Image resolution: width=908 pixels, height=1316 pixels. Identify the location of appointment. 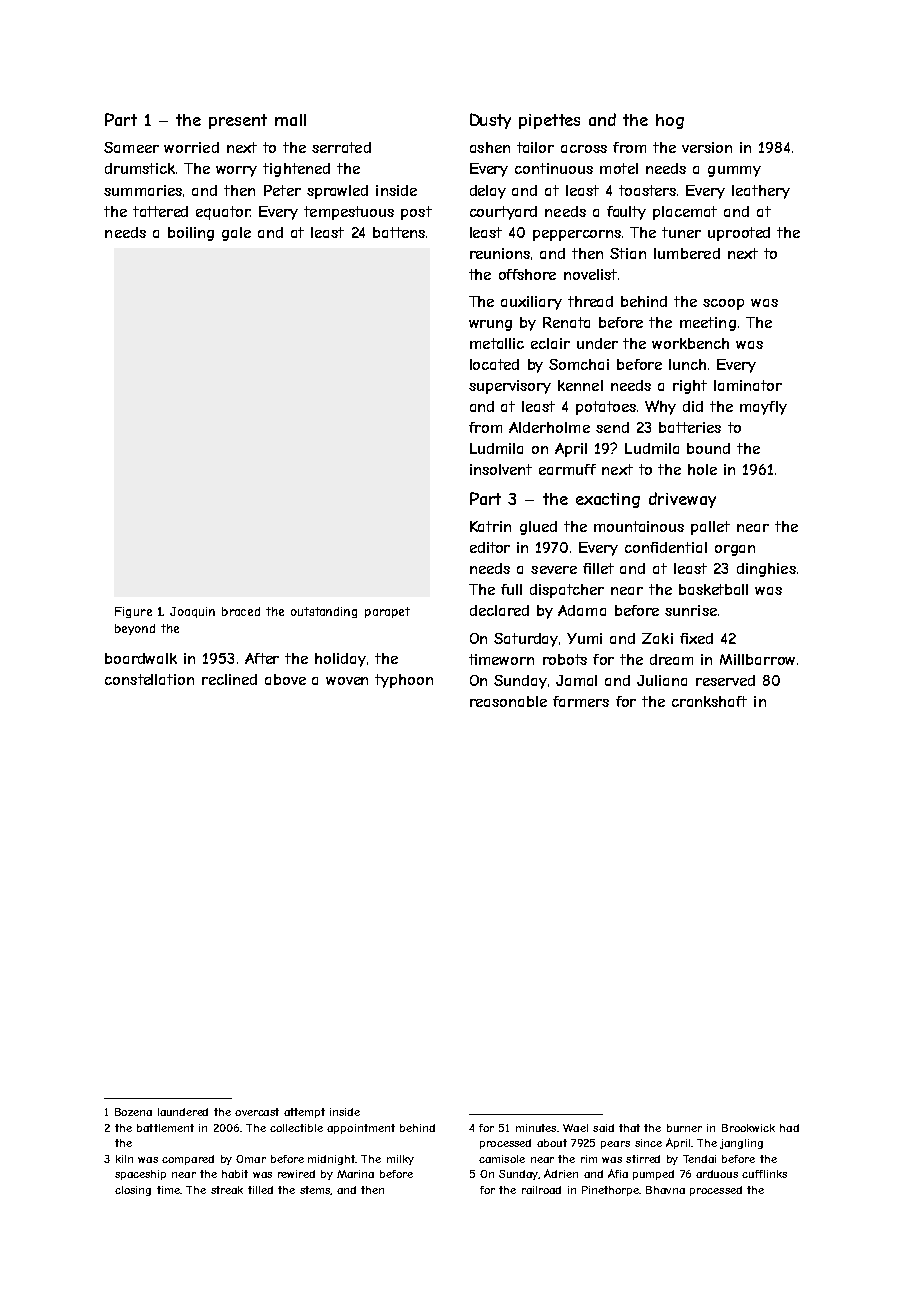
(361, 1129).
